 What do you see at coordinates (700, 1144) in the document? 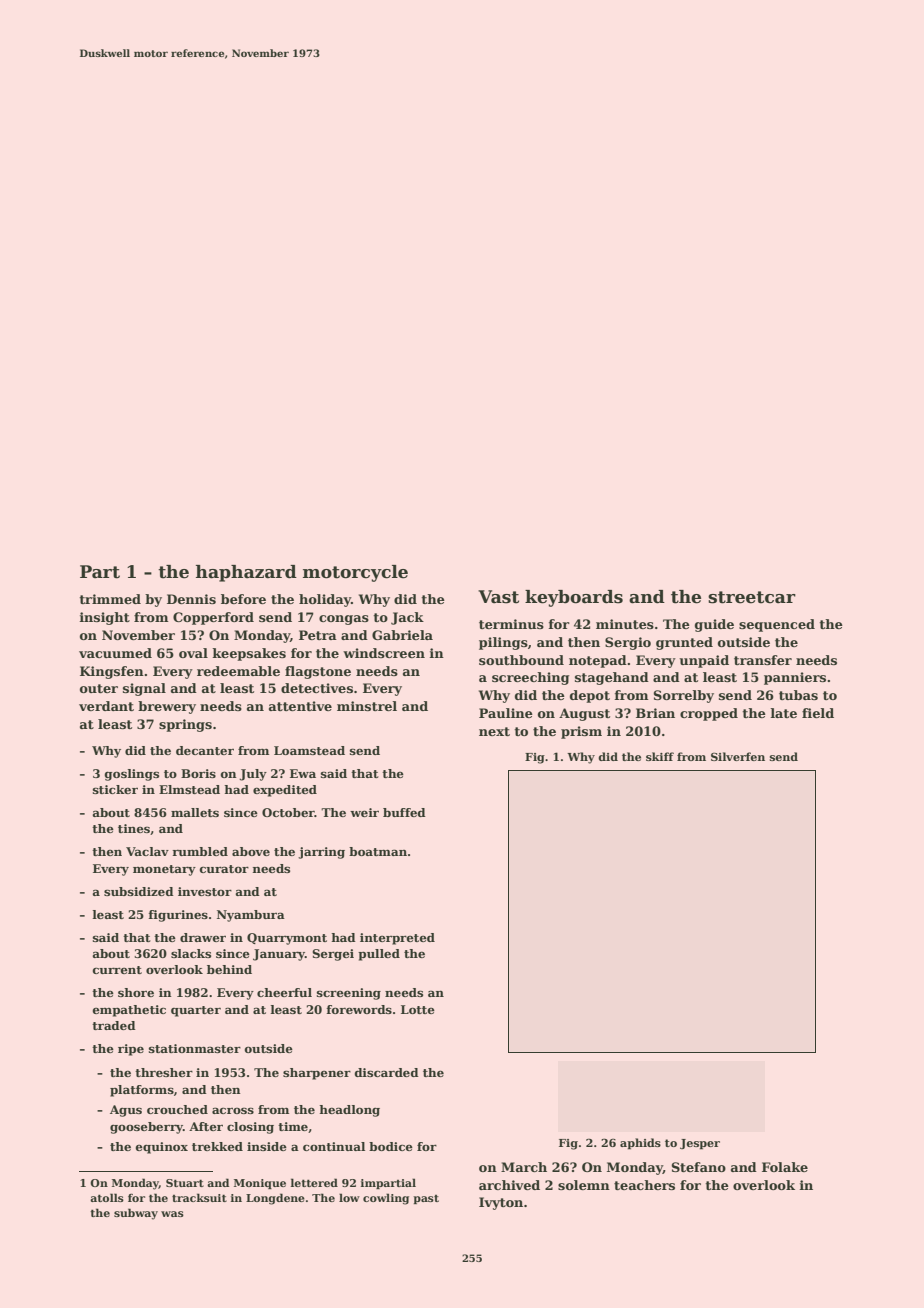
I see `Jesper` at bounding box center [700, 1144].
